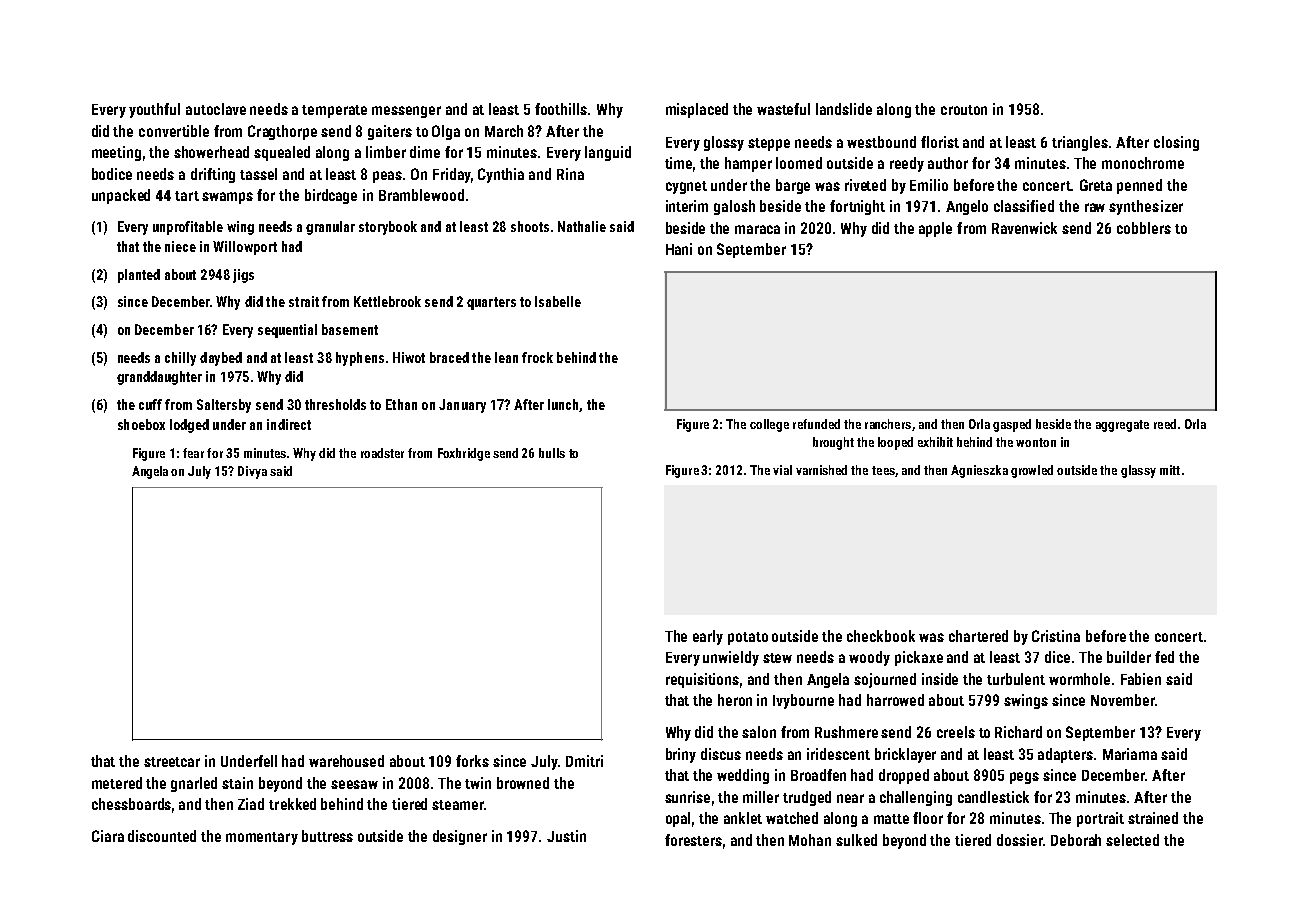 The image size is (1308, 924). I want to click on Rina, so click(570, 174).
